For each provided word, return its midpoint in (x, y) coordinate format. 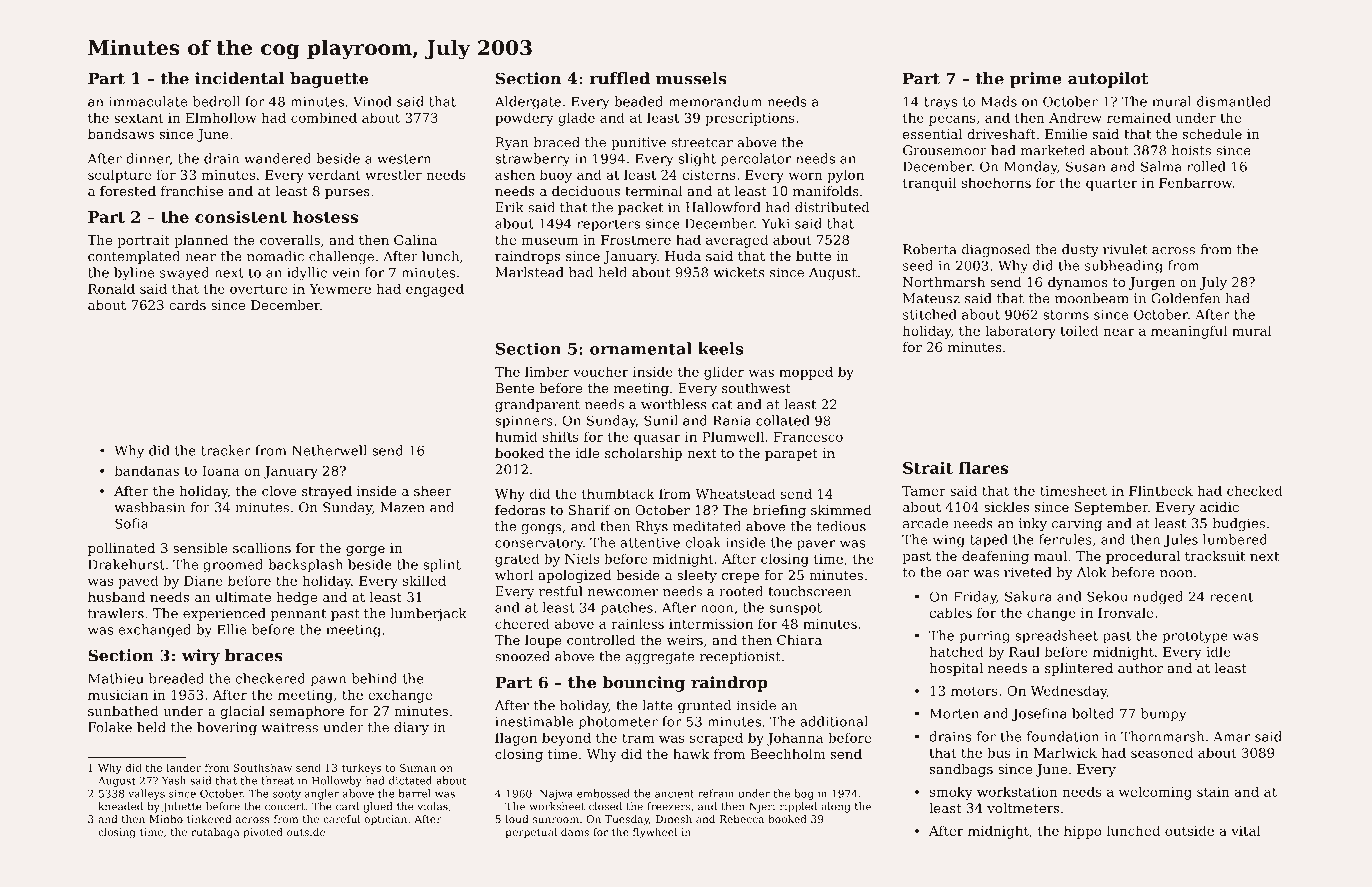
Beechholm (788, 754)
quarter (1111, 184)
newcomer (623, 593)
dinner (148, 158)
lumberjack (428, 614)
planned (201, 241)
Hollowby (337, 781)
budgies (1239, 524)
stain (1213, 792)
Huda (683, 256)
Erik (509, 207)
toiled (1079, 330)
